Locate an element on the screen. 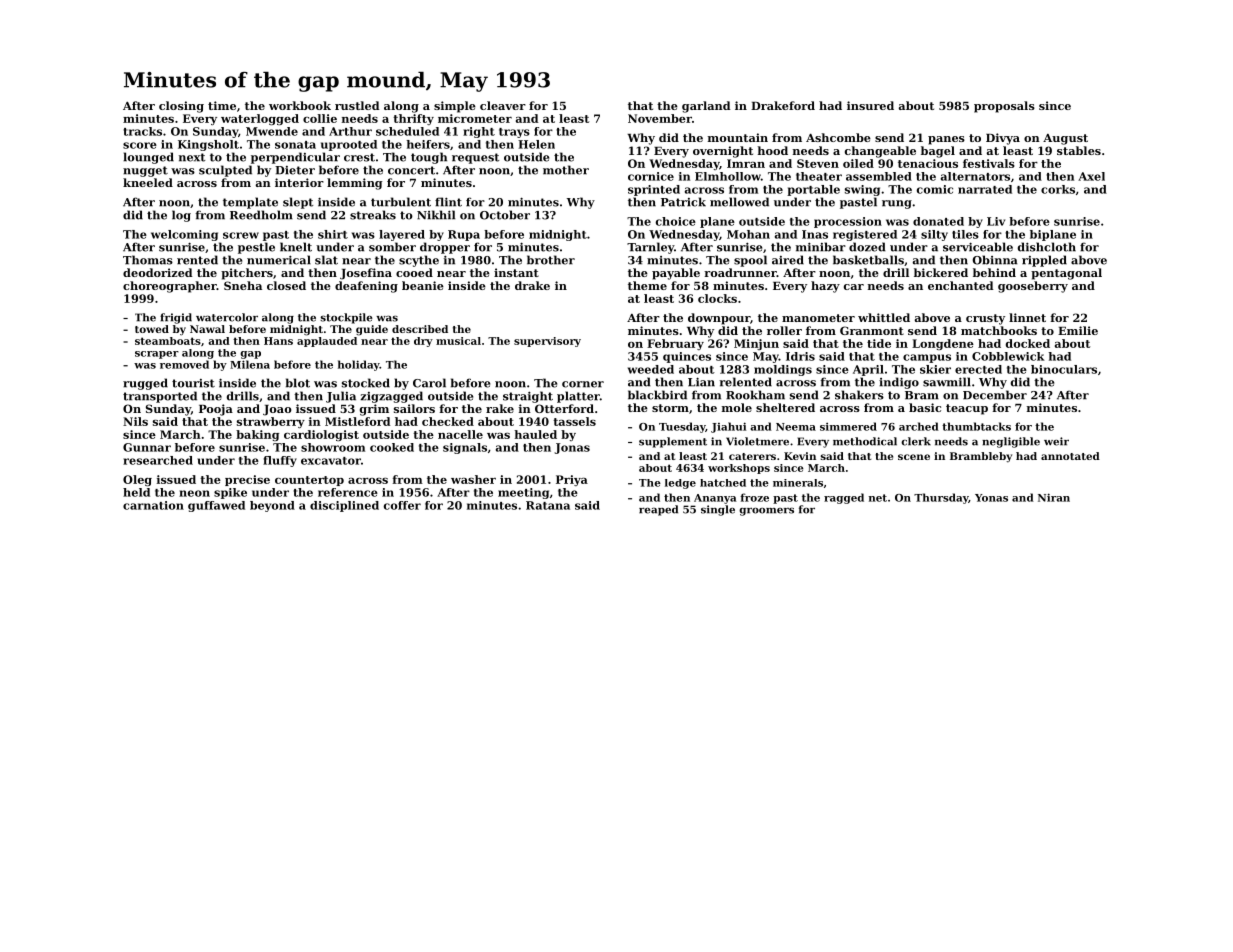  beanie is located at coordinates (423, 285).
